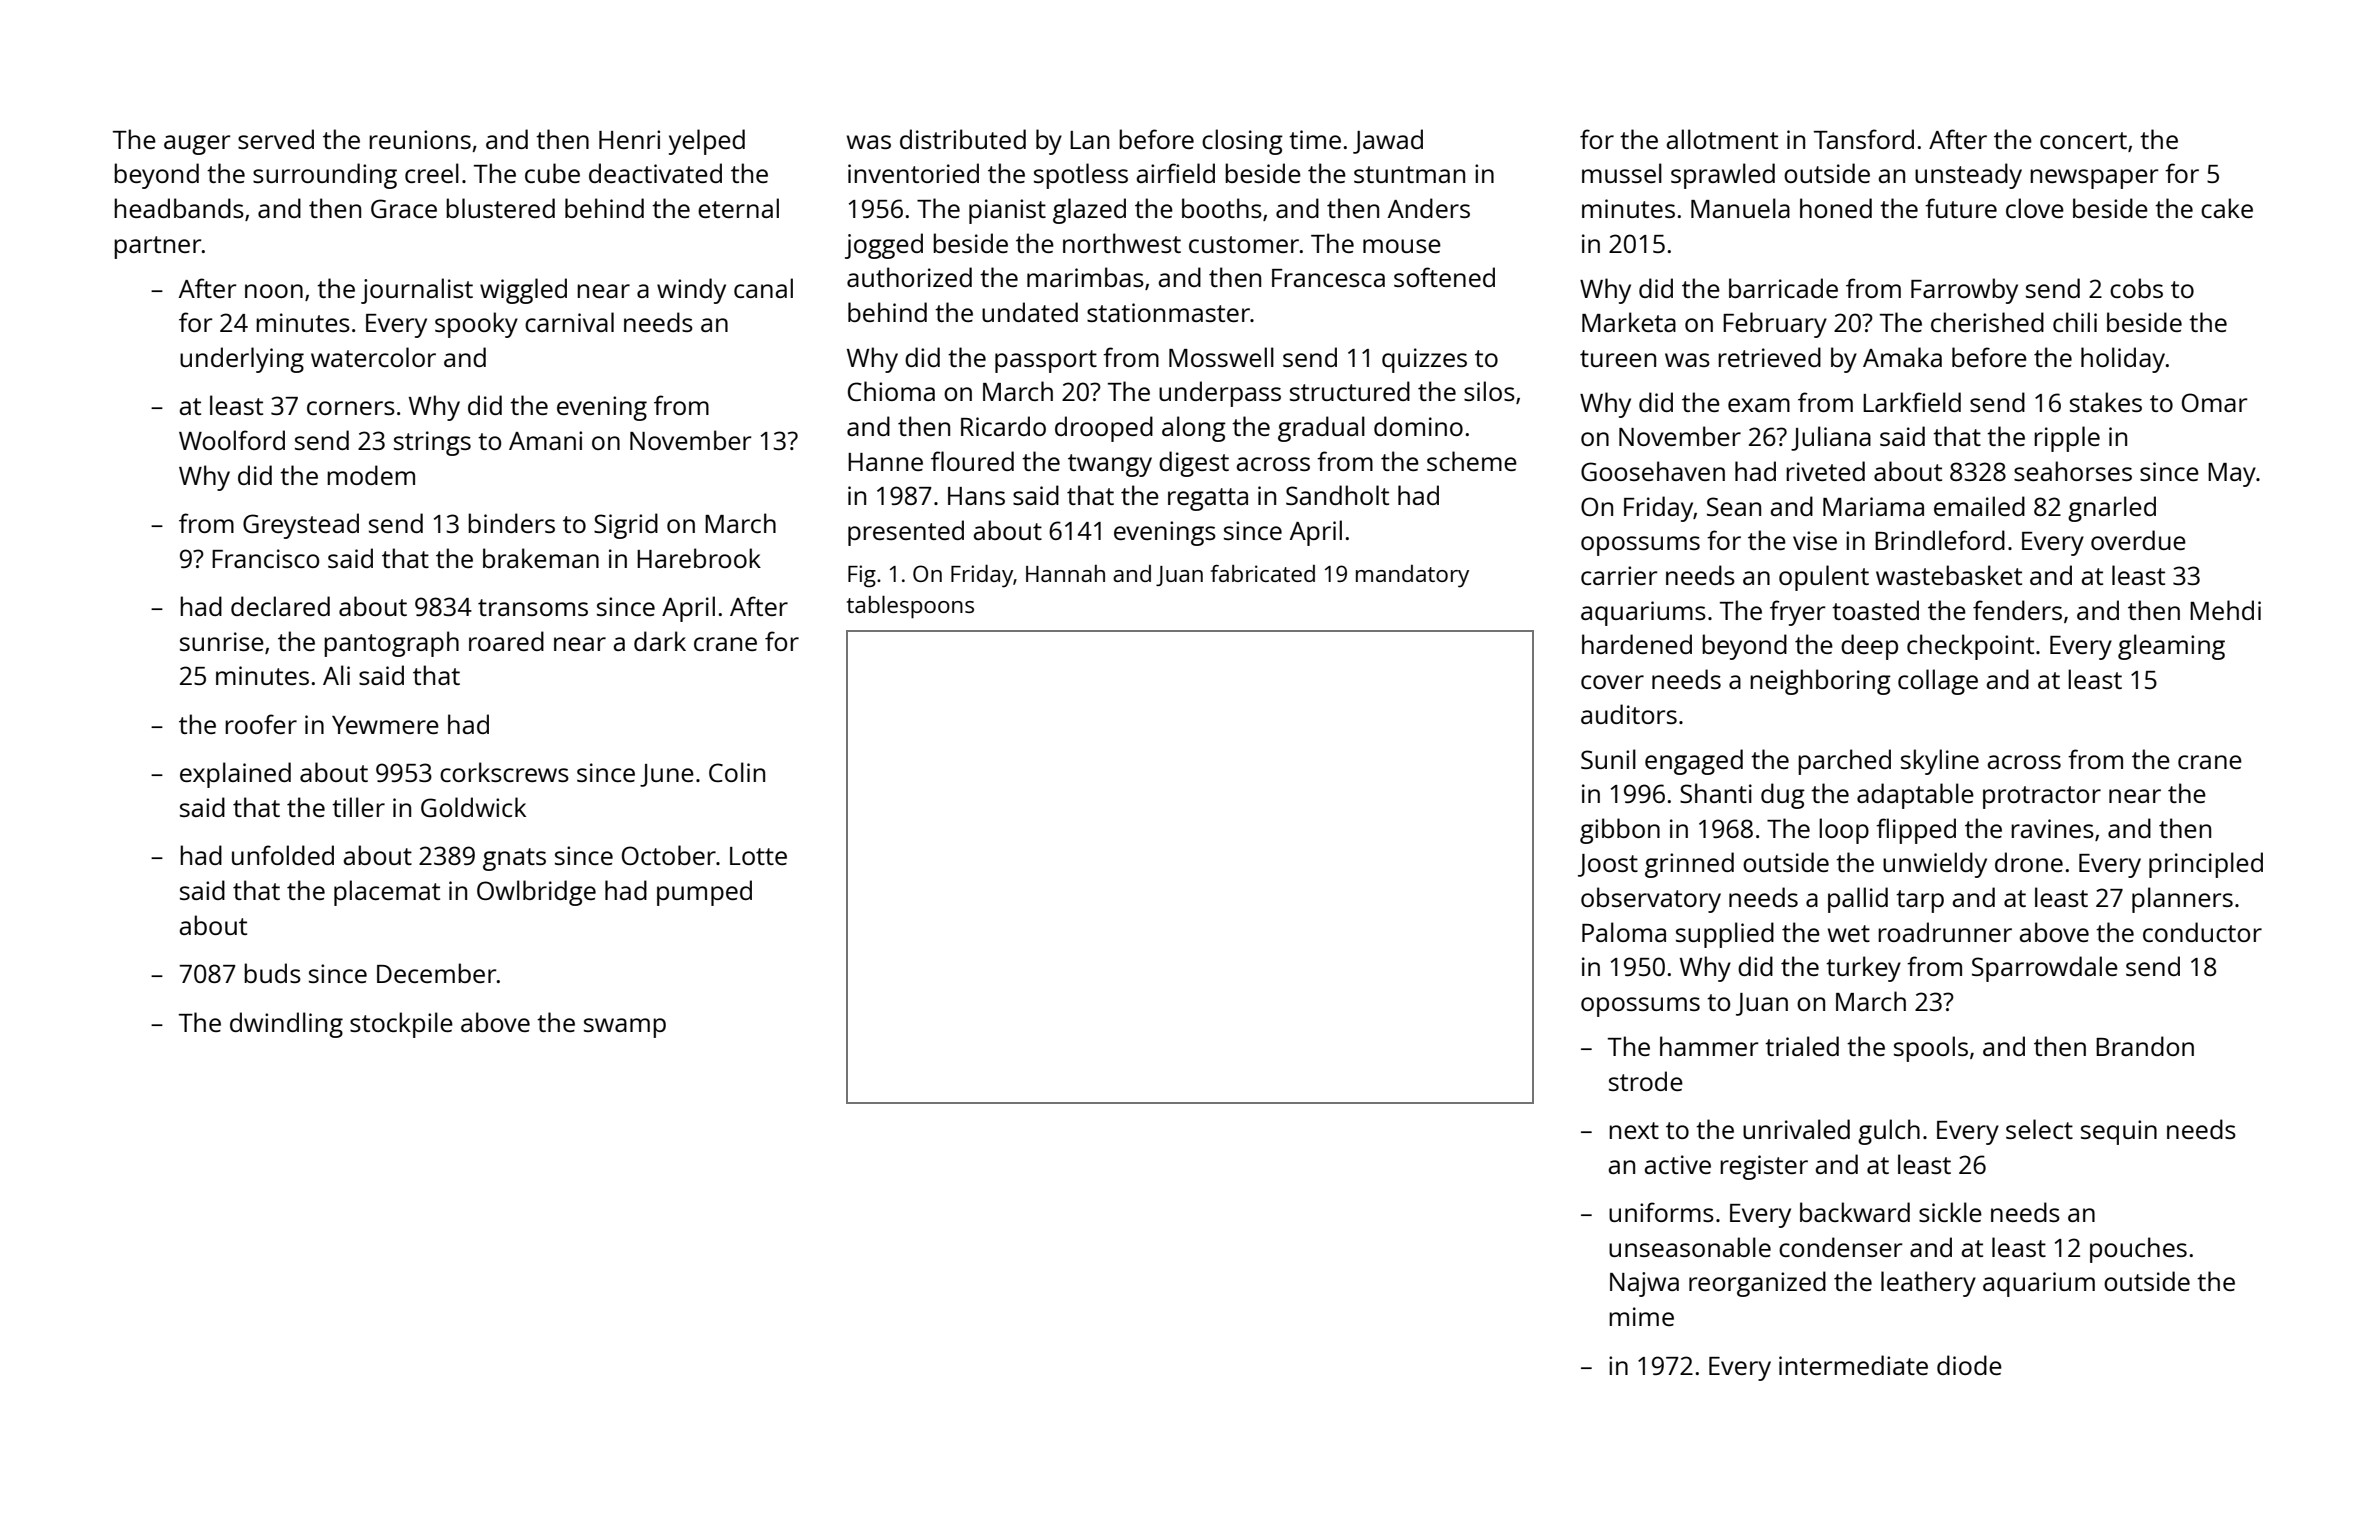  What do you see at coordinates (737, 772) in the screenshot?
I see `Colin` at bounding box center [737, 772].
